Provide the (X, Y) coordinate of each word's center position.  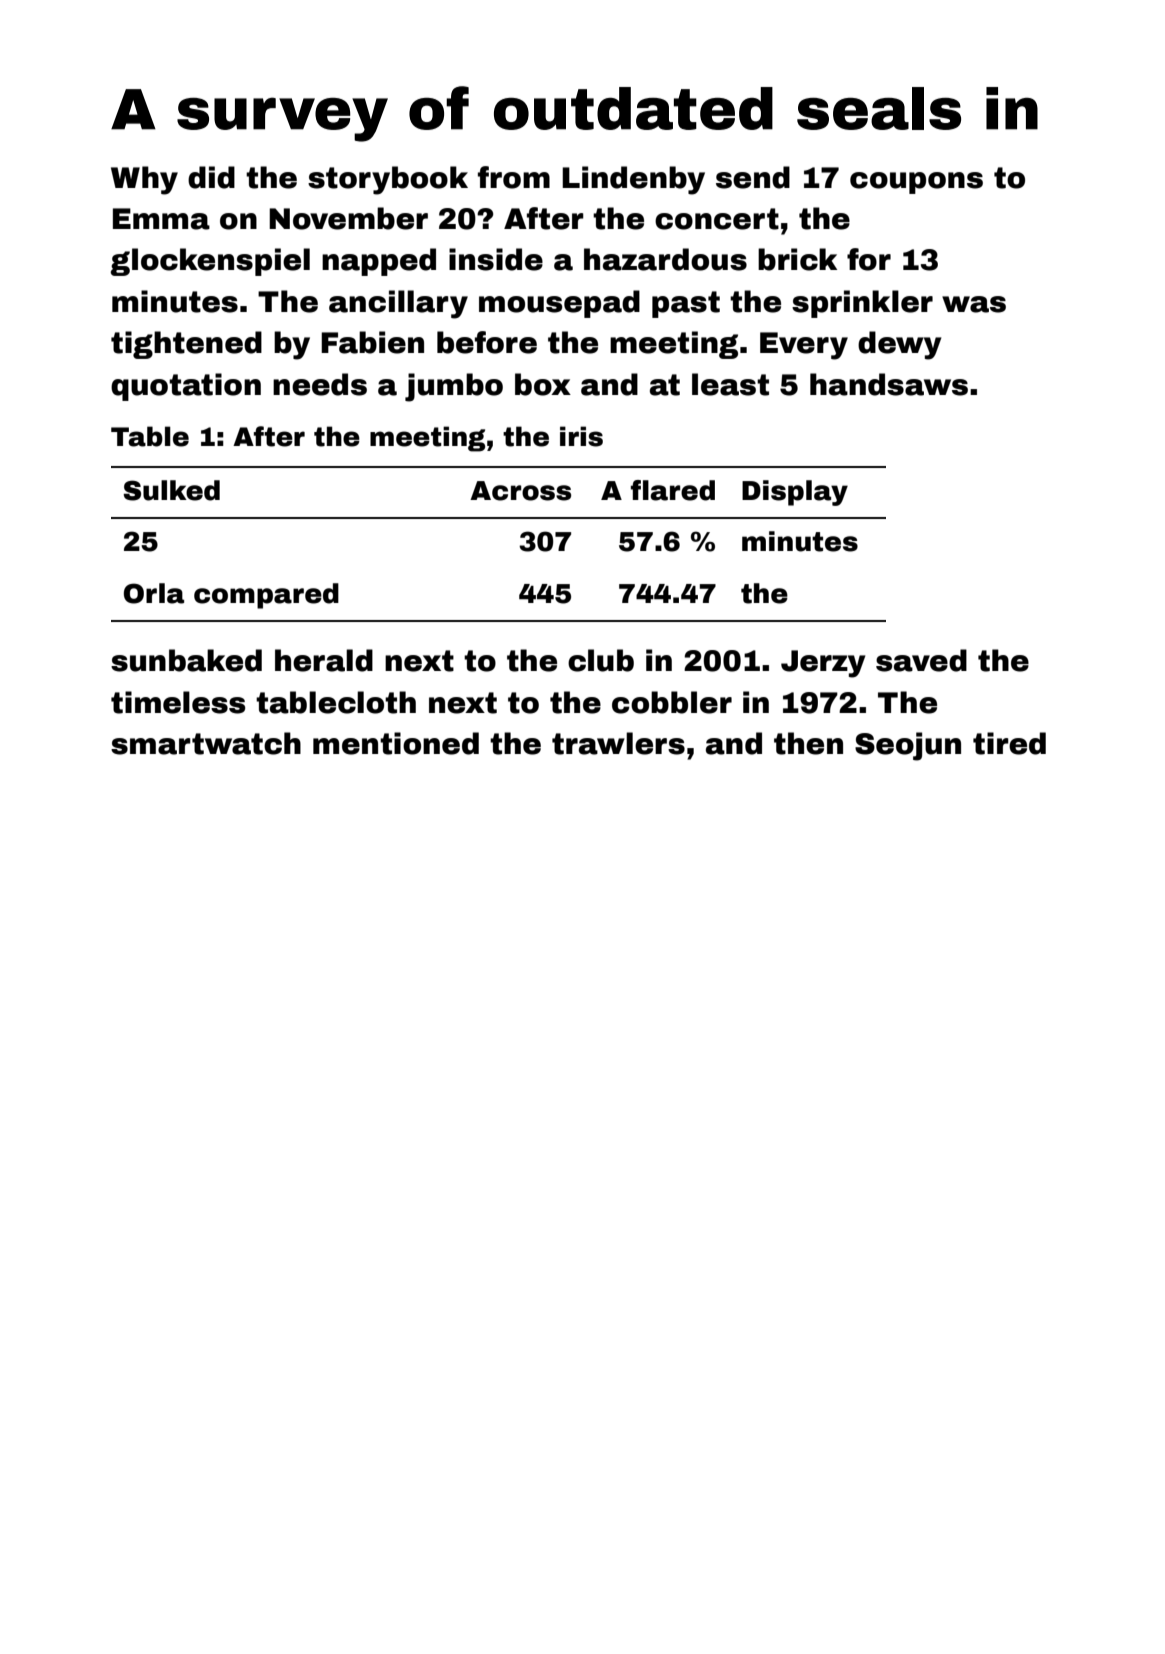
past (686, 304)
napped (379, 262)
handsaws (889, 384)
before (487, 342)
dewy (899, 345)
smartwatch (206, 743)
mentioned (396, 743)
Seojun (908, 746)
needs (320, 384)
